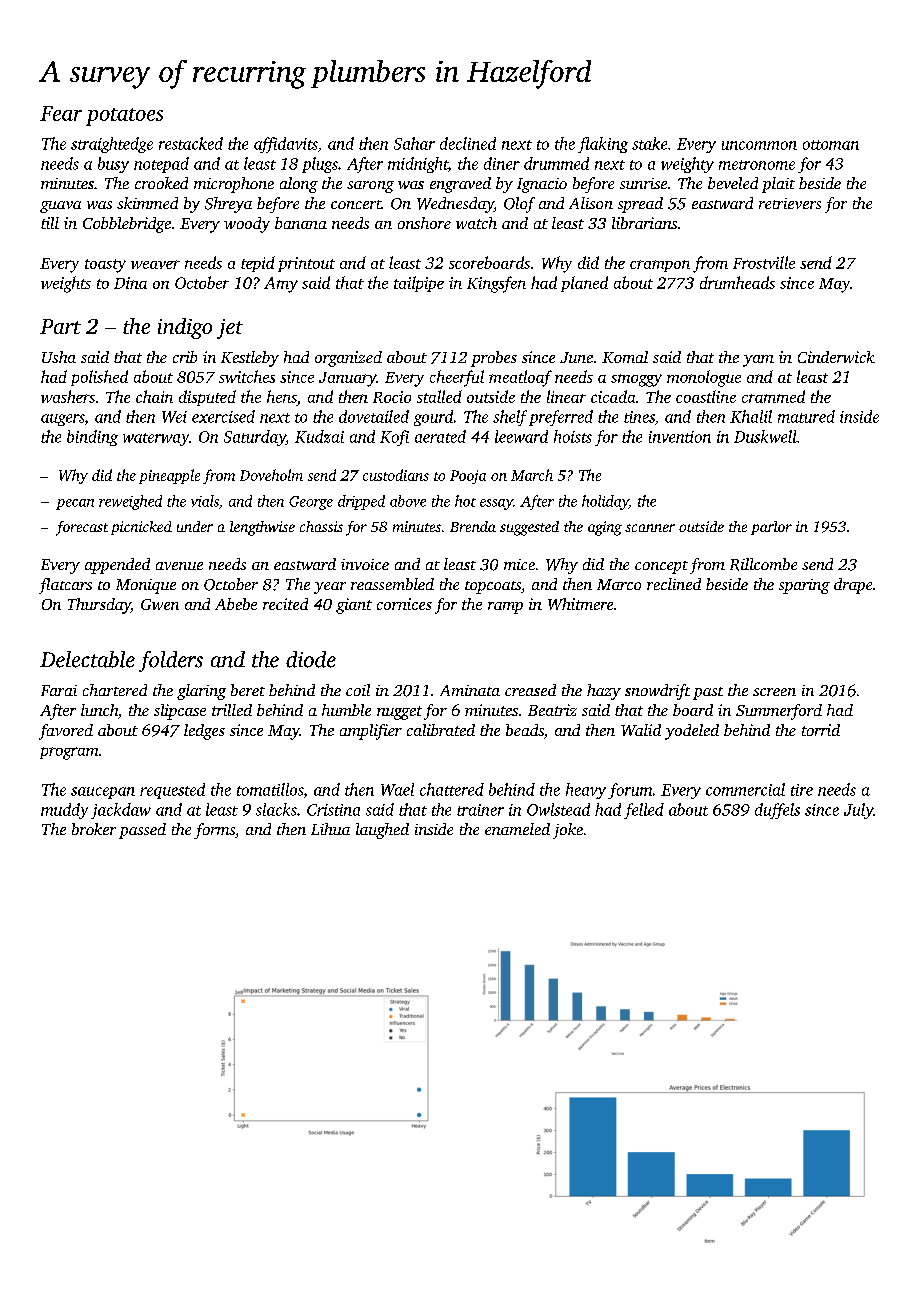 The image size is (924, 1308). Describe the element at coordinates (758, 361) in the screenshot. I see `yam` at that location.
